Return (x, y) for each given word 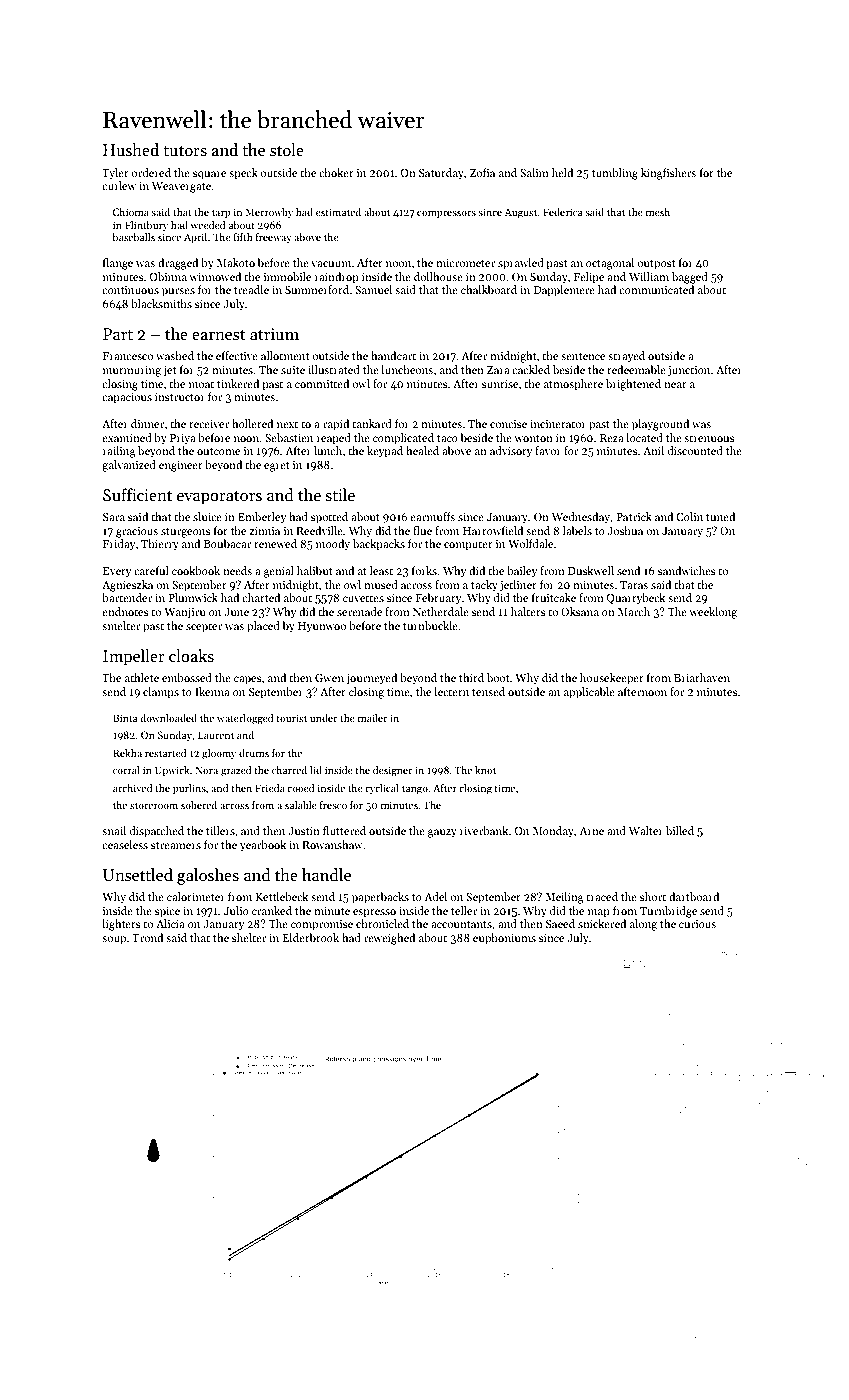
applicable (589, 693)
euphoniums (504, 939)
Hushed (131, 150)
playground (660, 425)
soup (114, 940)
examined (127, 437)
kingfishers (668, 174)
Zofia (482, 172)
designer (392, 771)
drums (254, 753)
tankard (372, 423)
